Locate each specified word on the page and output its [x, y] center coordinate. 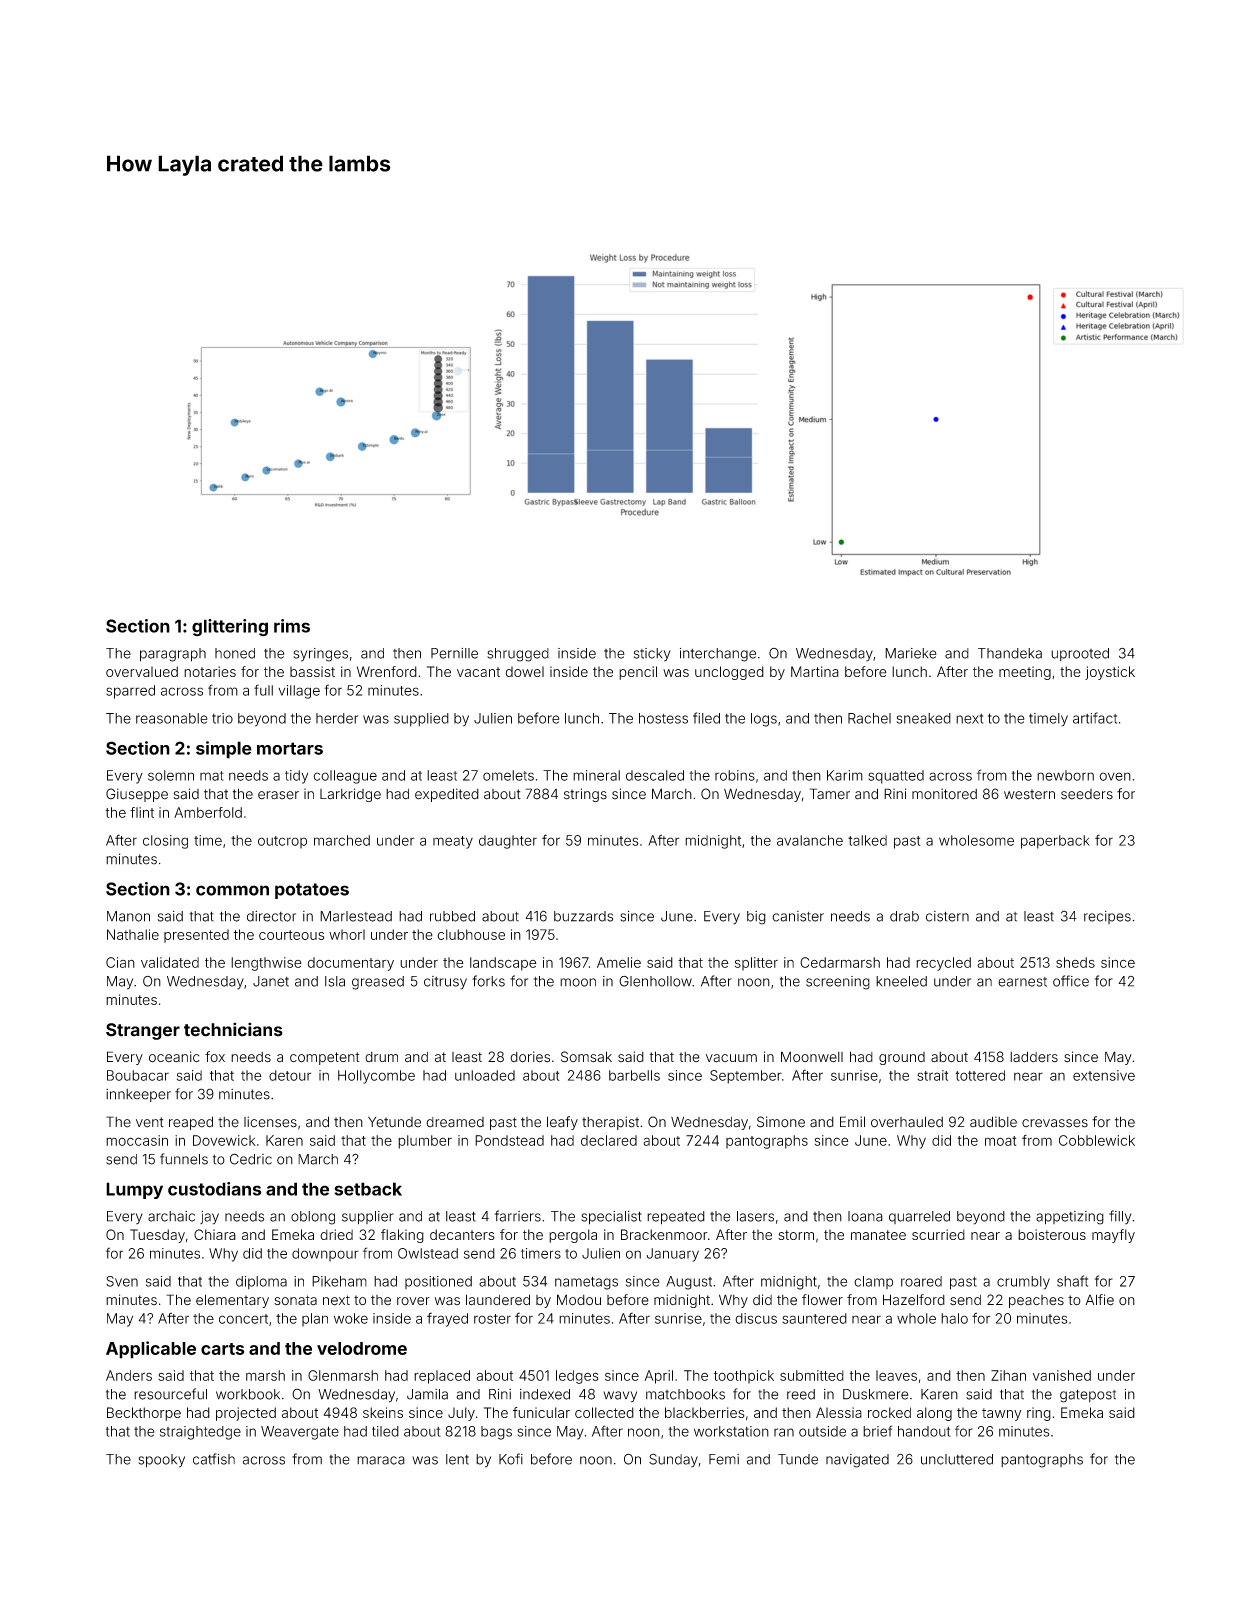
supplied [421, 719]
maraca [381, 1460]
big [756, 918]
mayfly [1113, 1236]
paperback [1055, 842]
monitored [944, 794]
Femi [724, 1459]
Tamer [829, 794]
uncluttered [957, 1459]
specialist [611, 1218]
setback [368, 1189]
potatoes [312, 891]
